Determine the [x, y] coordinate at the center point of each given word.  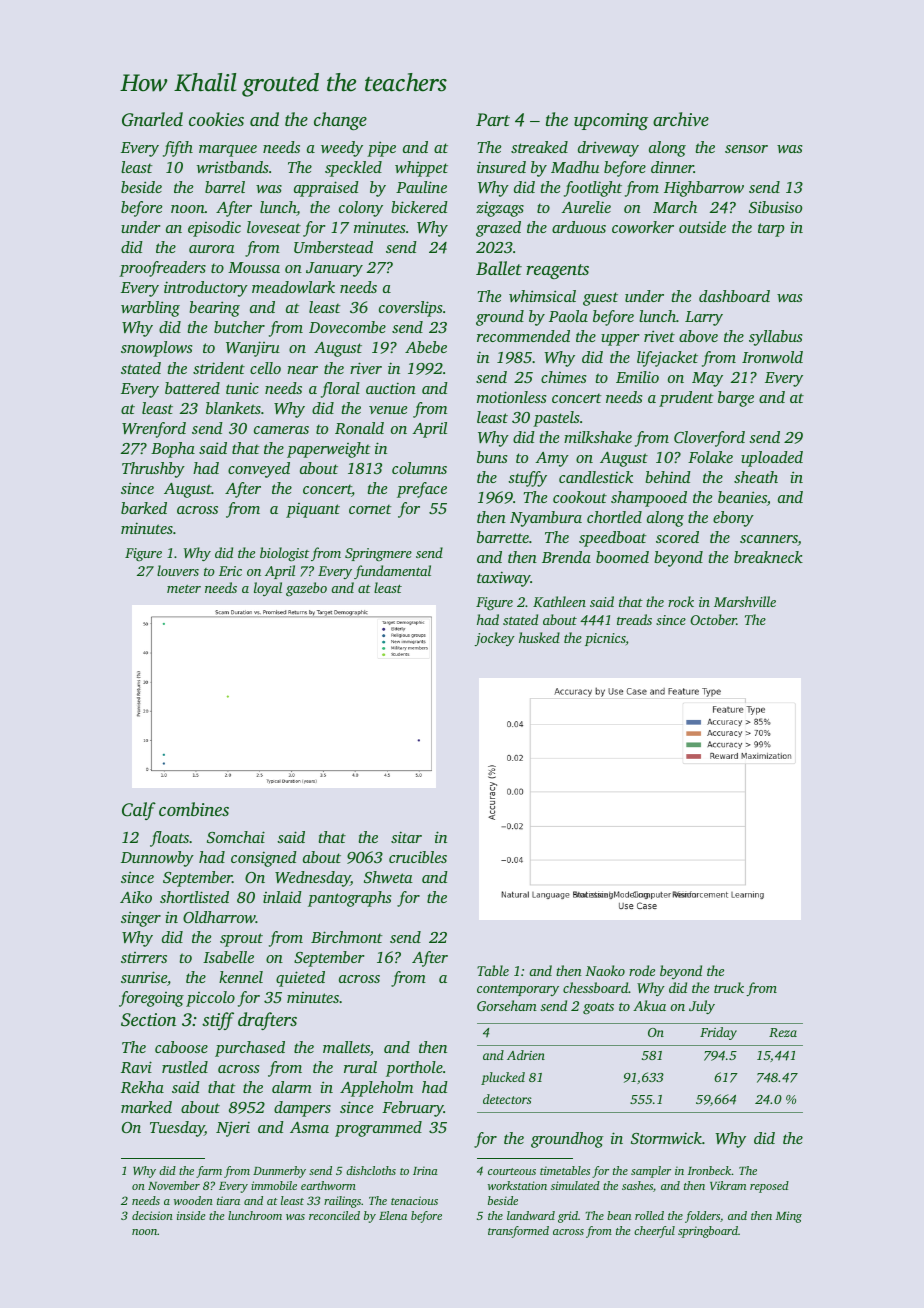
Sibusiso [775, 207]
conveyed [259, 470]
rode [642, 970]
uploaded [772, 459]
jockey [494, 639]
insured [501, 167]
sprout [241, 940]
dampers [302, 1109]
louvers [178, 570]
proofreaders [162, 269]
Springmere [378, 555]
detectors [507, 1099]
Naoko [605, 970]
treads [634, 619]
